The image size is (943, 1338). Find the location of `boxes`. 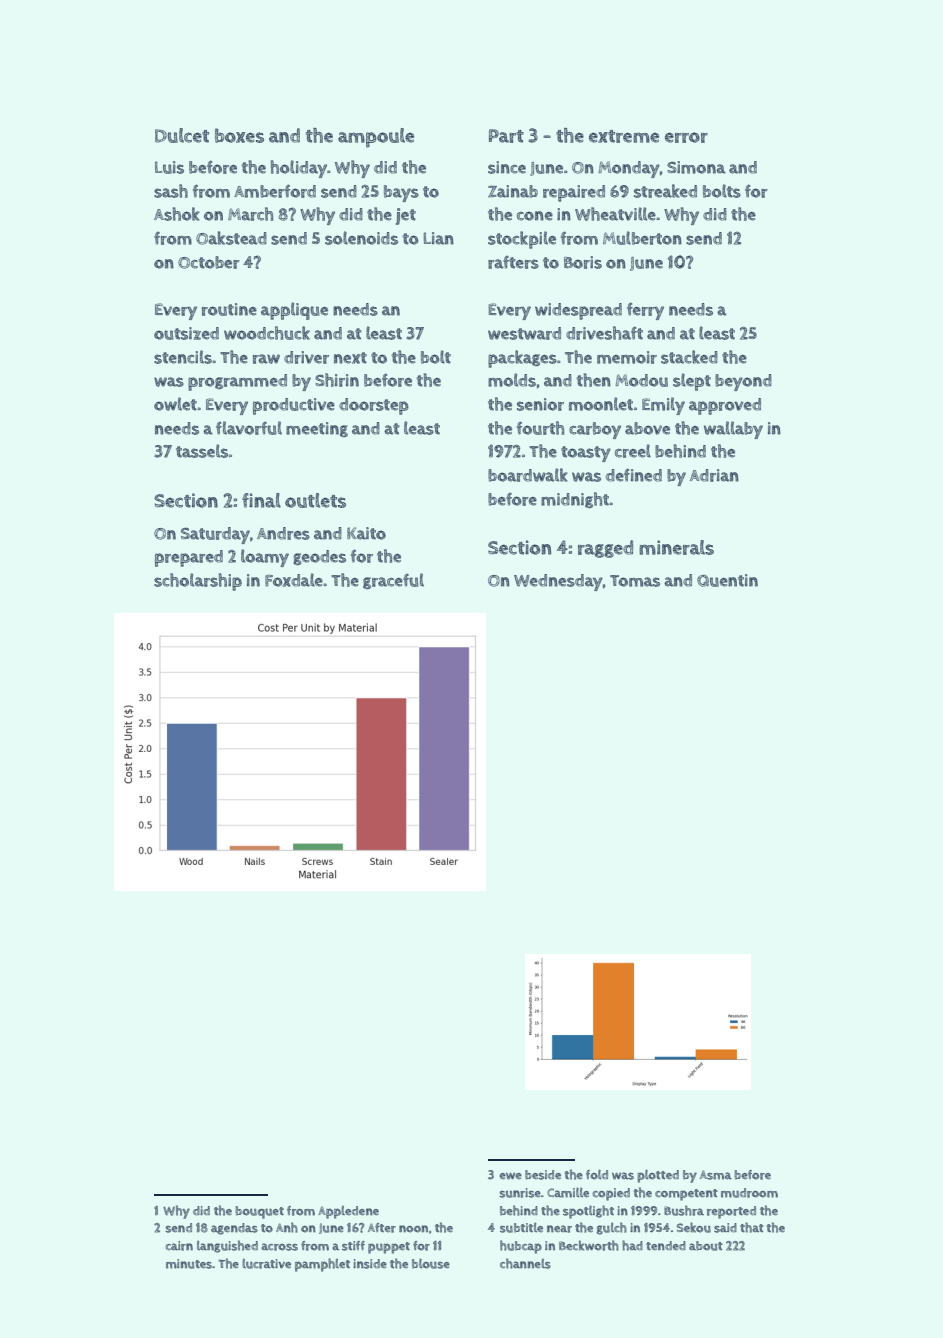

boxes is located at coordinates (239, 135).
